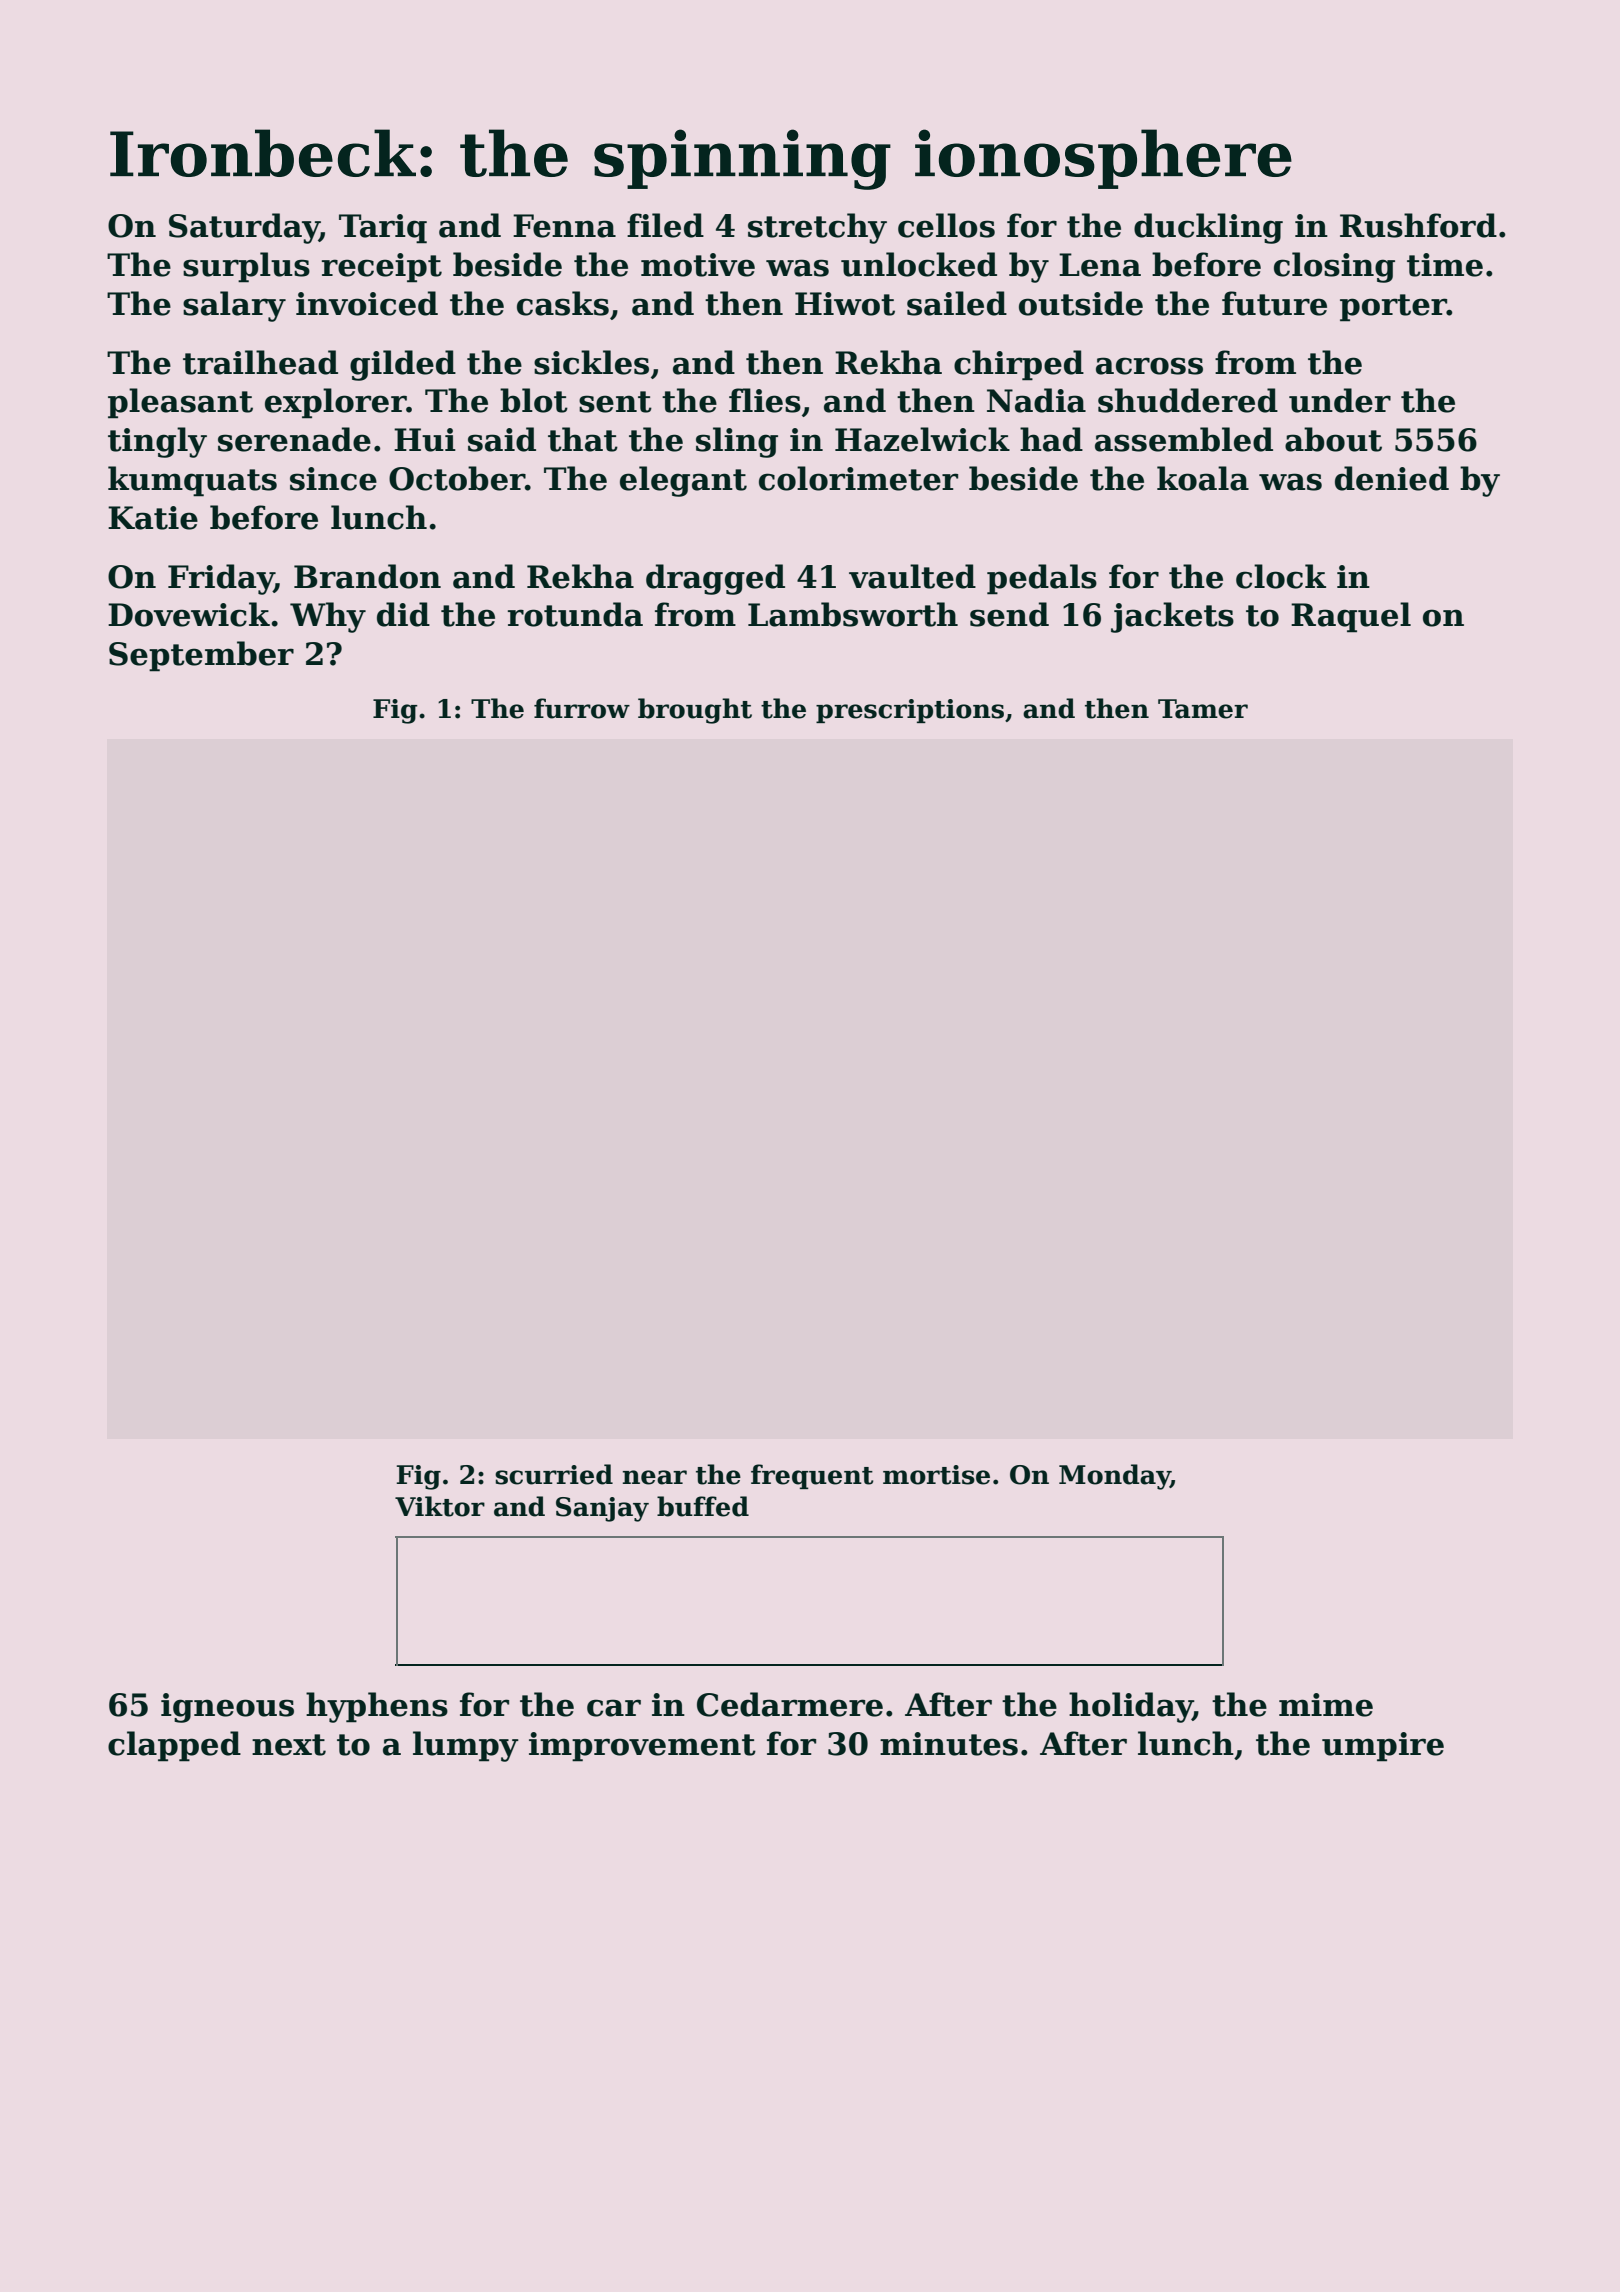 The height and width of the screenshot is (2292, 1620). Describe the element at coordinates (615, 402) in the screenshot. I see `sent` at that location.
